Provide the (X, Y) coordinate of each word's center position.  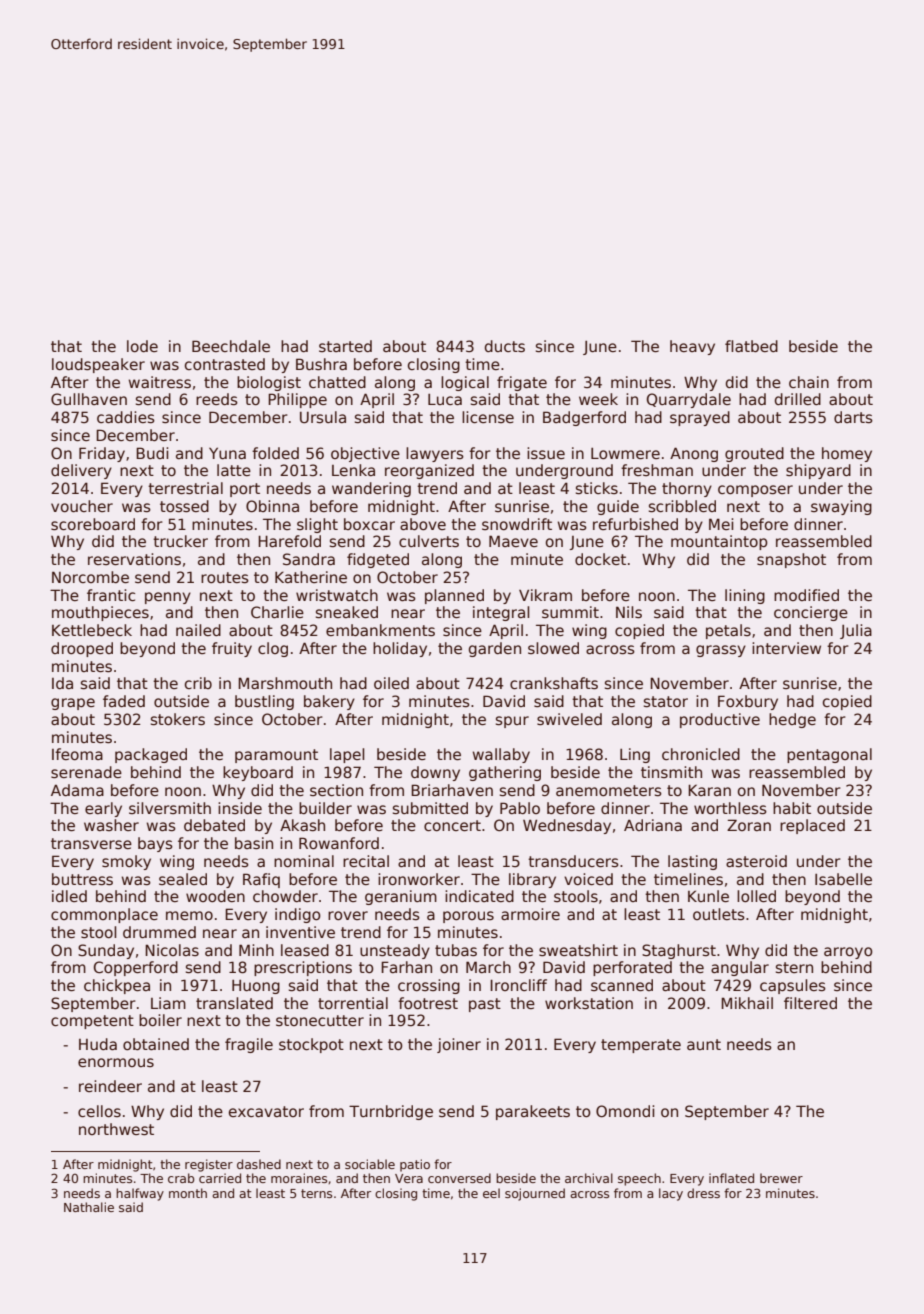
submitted (430, 808)
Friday (102, 454)
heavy (692, 347)
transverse (91, 843)
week (598, 399)
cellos (99, 1111)
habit (792, 808)
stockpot (311, 1045)
